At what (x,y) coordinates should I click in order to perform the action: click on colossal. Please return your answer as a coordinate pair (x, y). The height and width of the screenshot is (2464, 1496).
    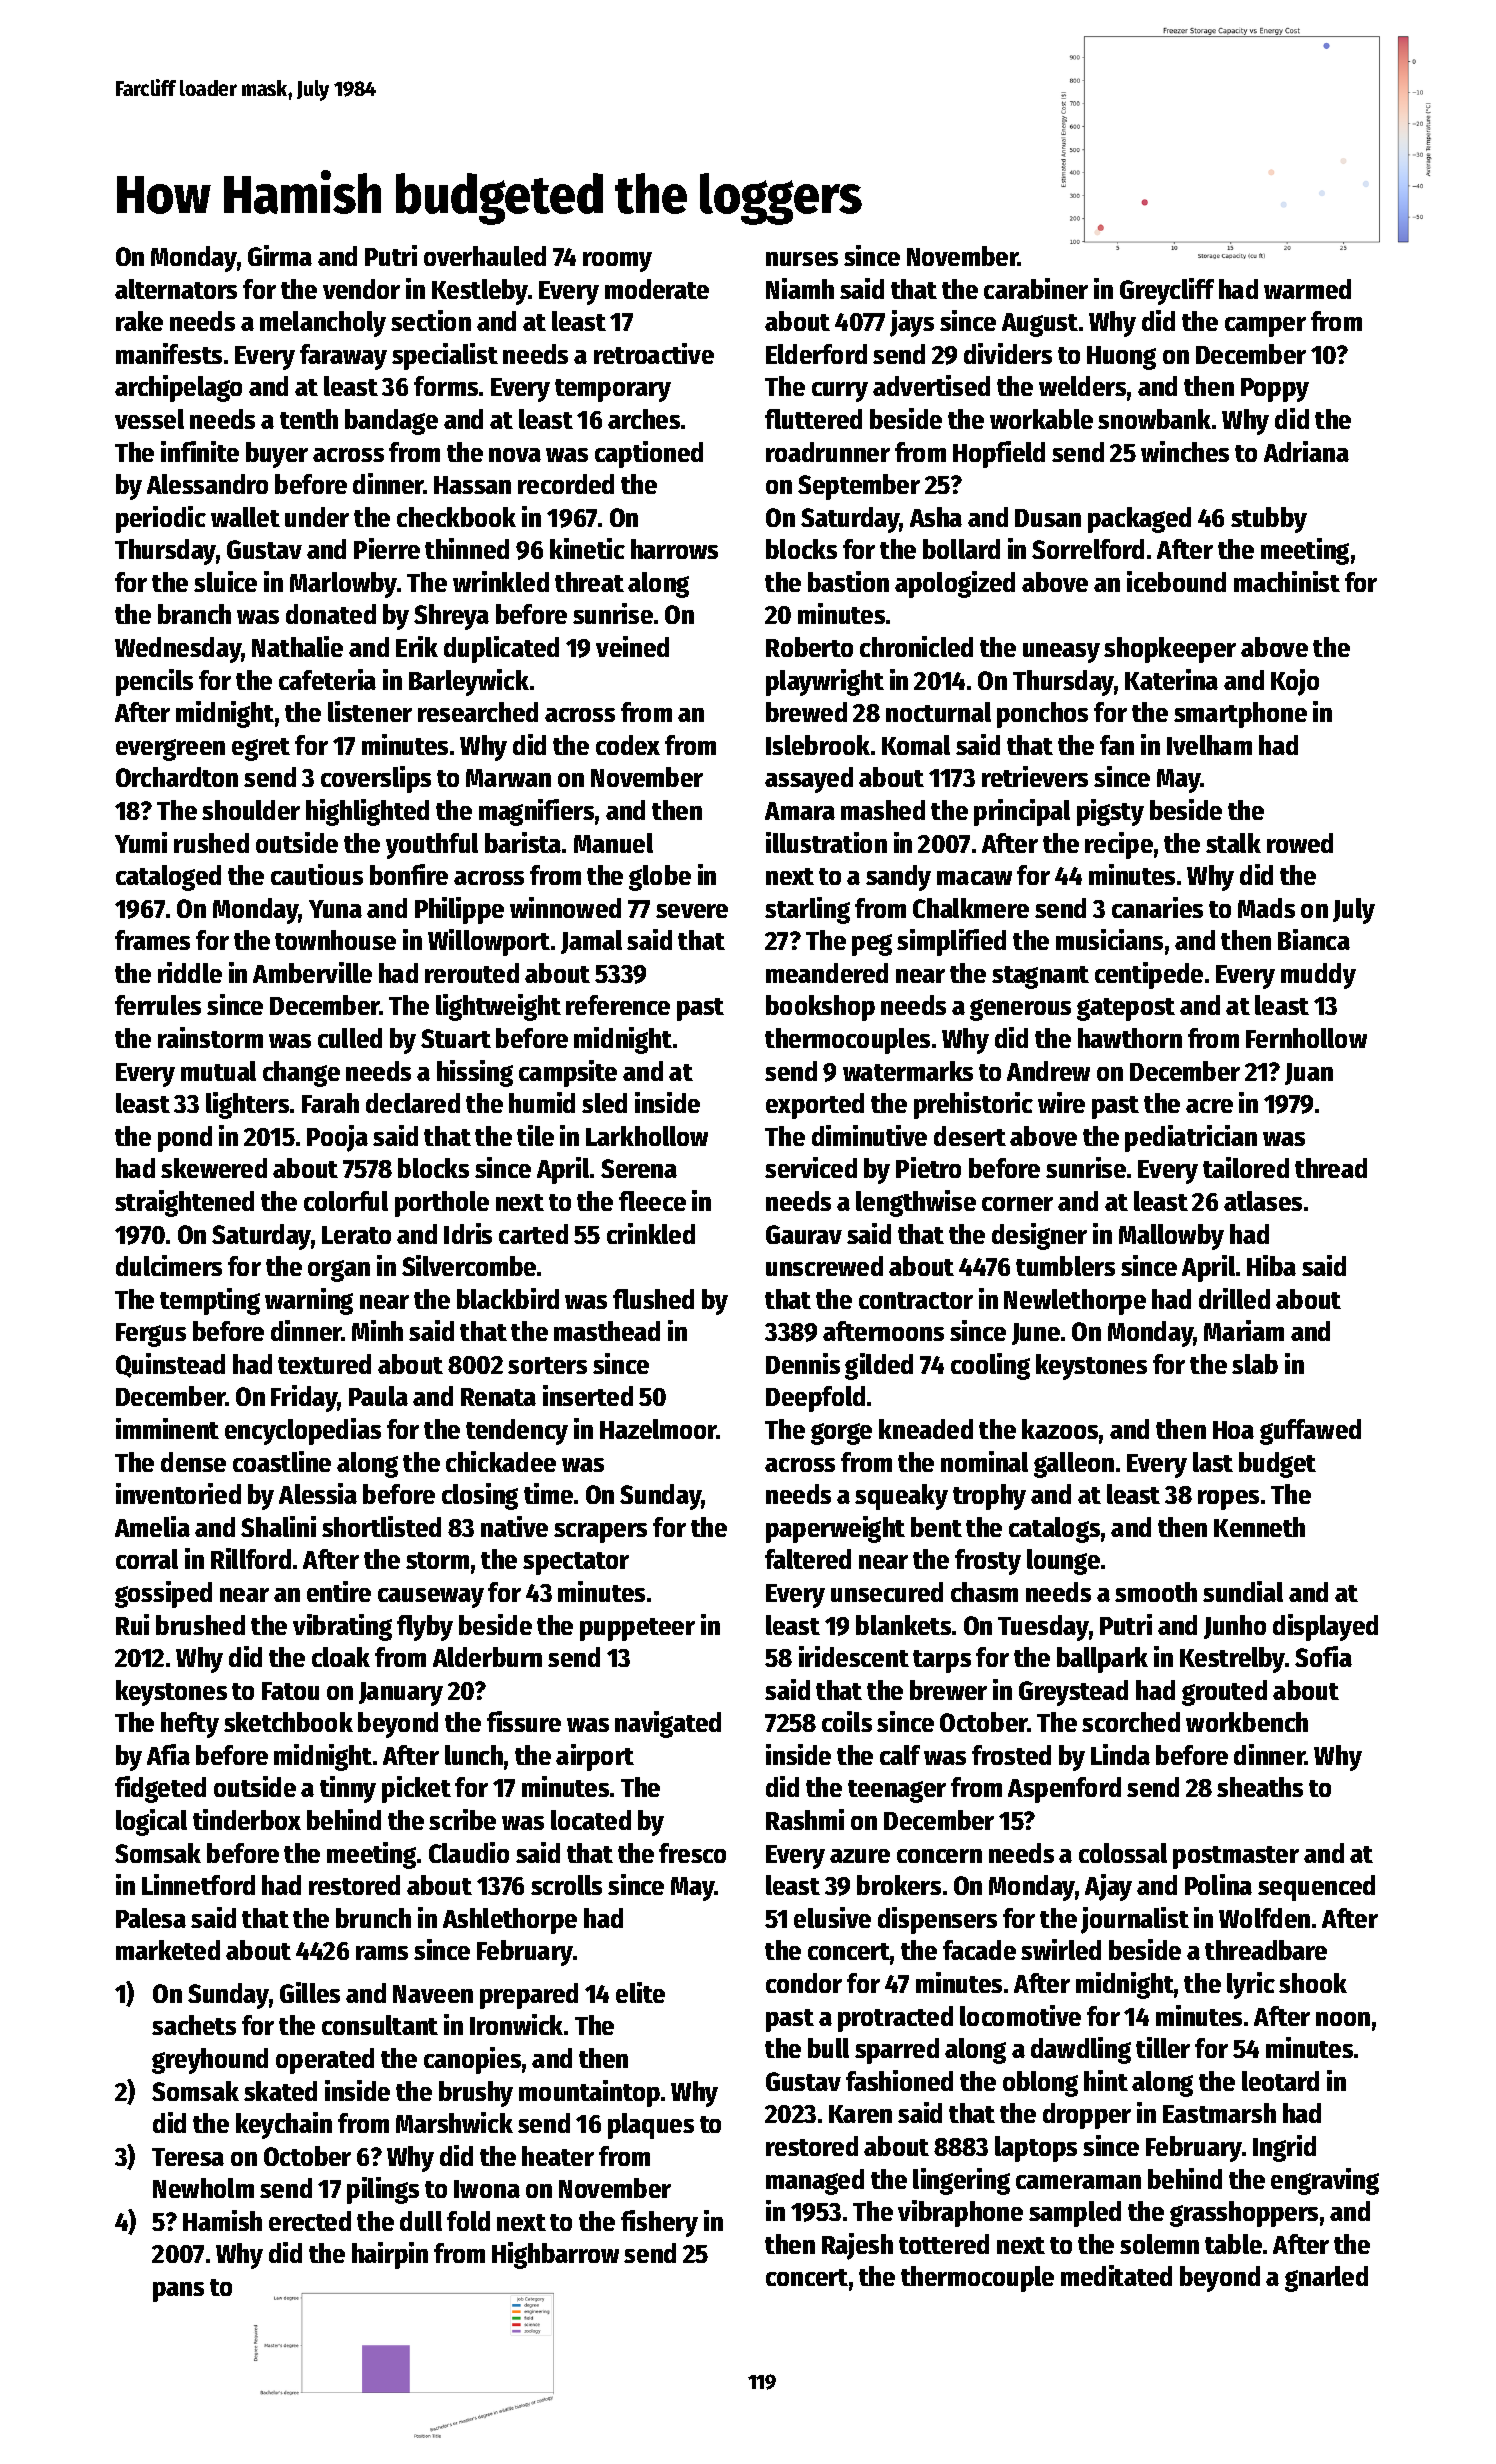
    Looking at the image, I should click on (1123, 1853).
